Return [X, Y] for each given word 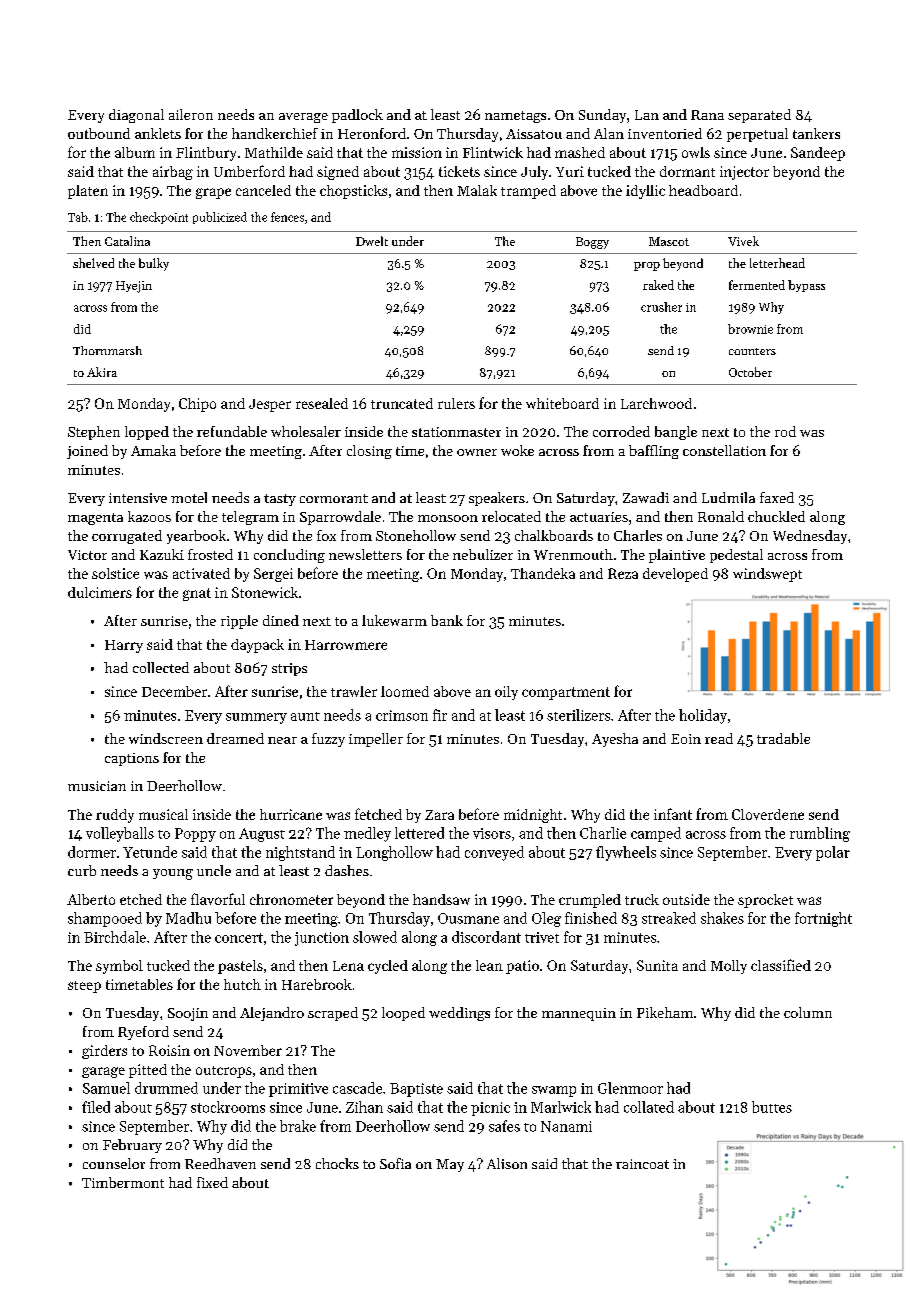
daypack [257, 646]
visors [492, 833]
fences [287, 217]
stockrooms [228, 1107]
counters [752, 351]
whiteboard [562, 403]
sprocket [765, 901]
